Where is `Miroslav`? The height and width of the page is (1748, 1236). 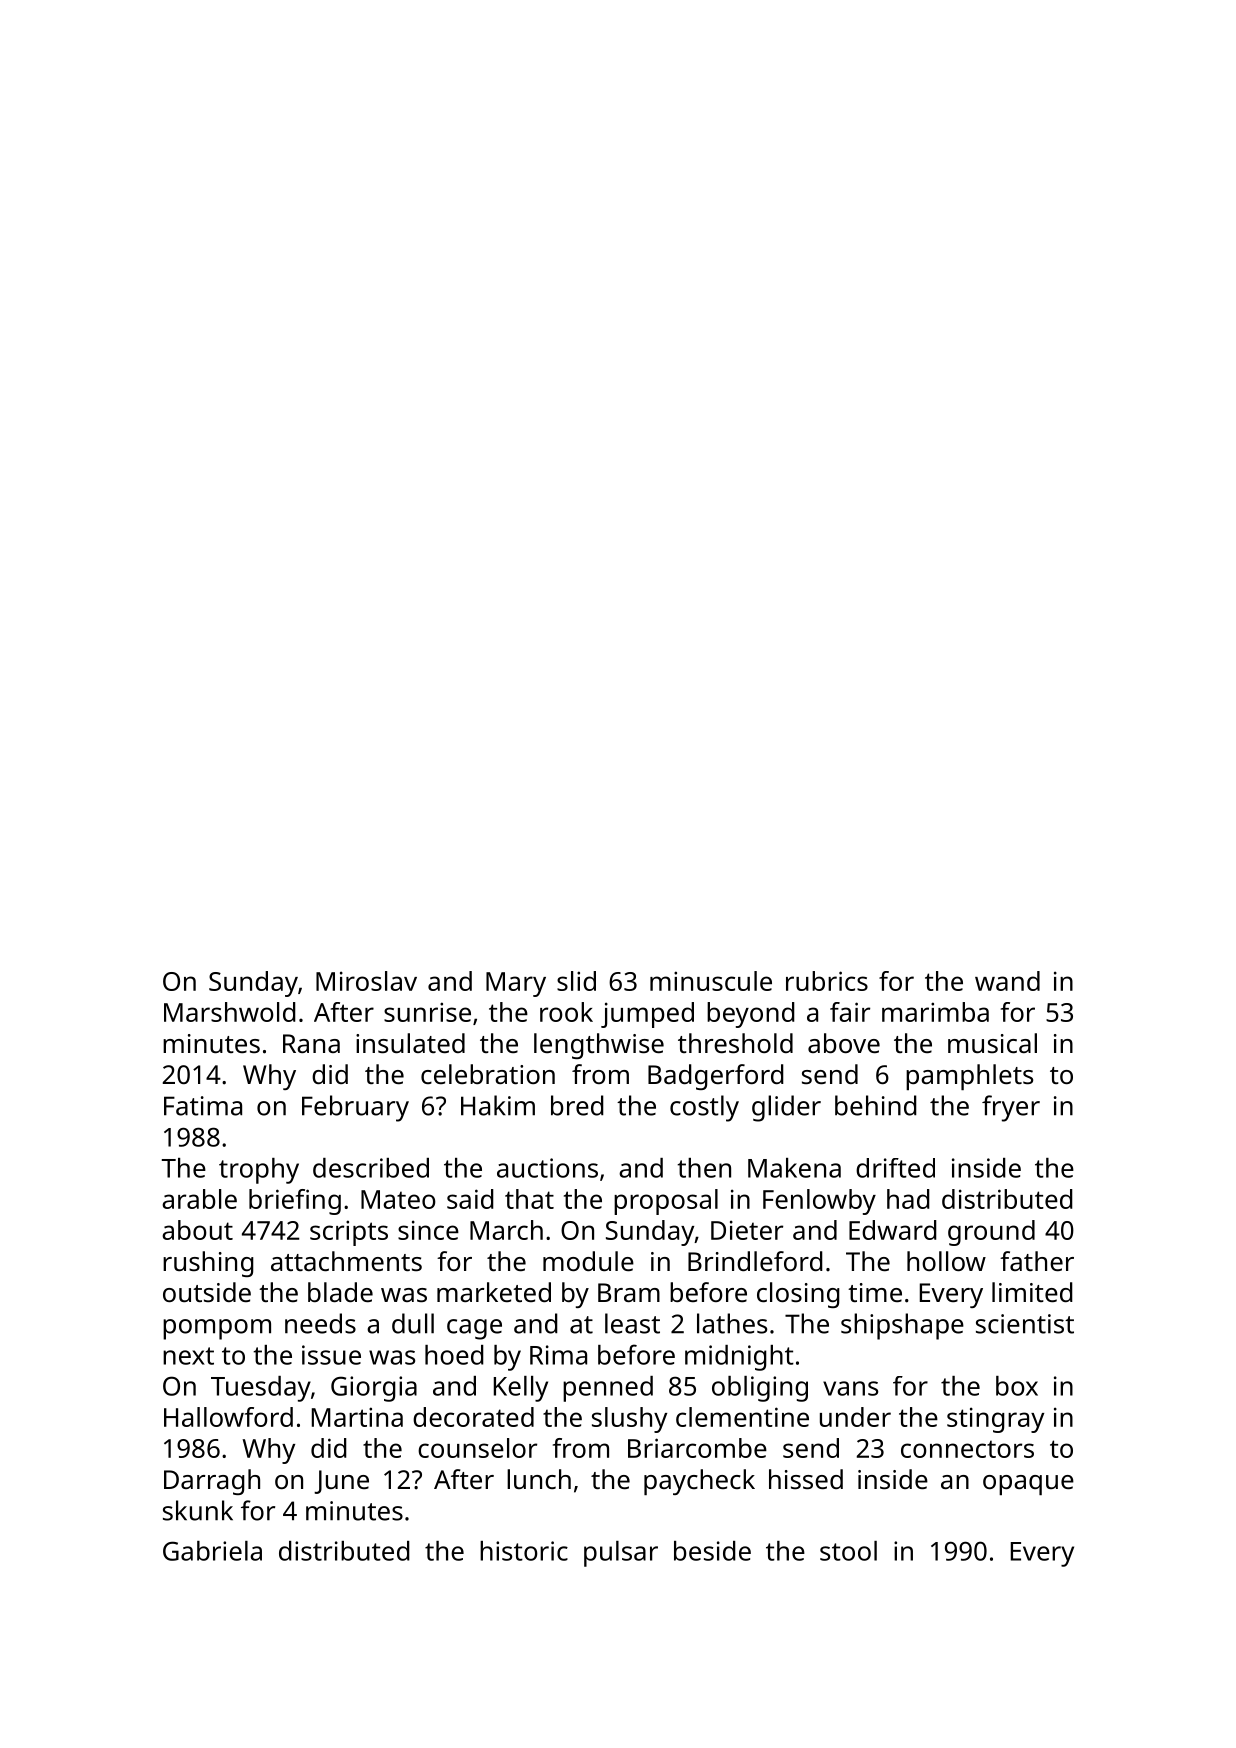 Miroslav is located at coordinates (366, 981).
